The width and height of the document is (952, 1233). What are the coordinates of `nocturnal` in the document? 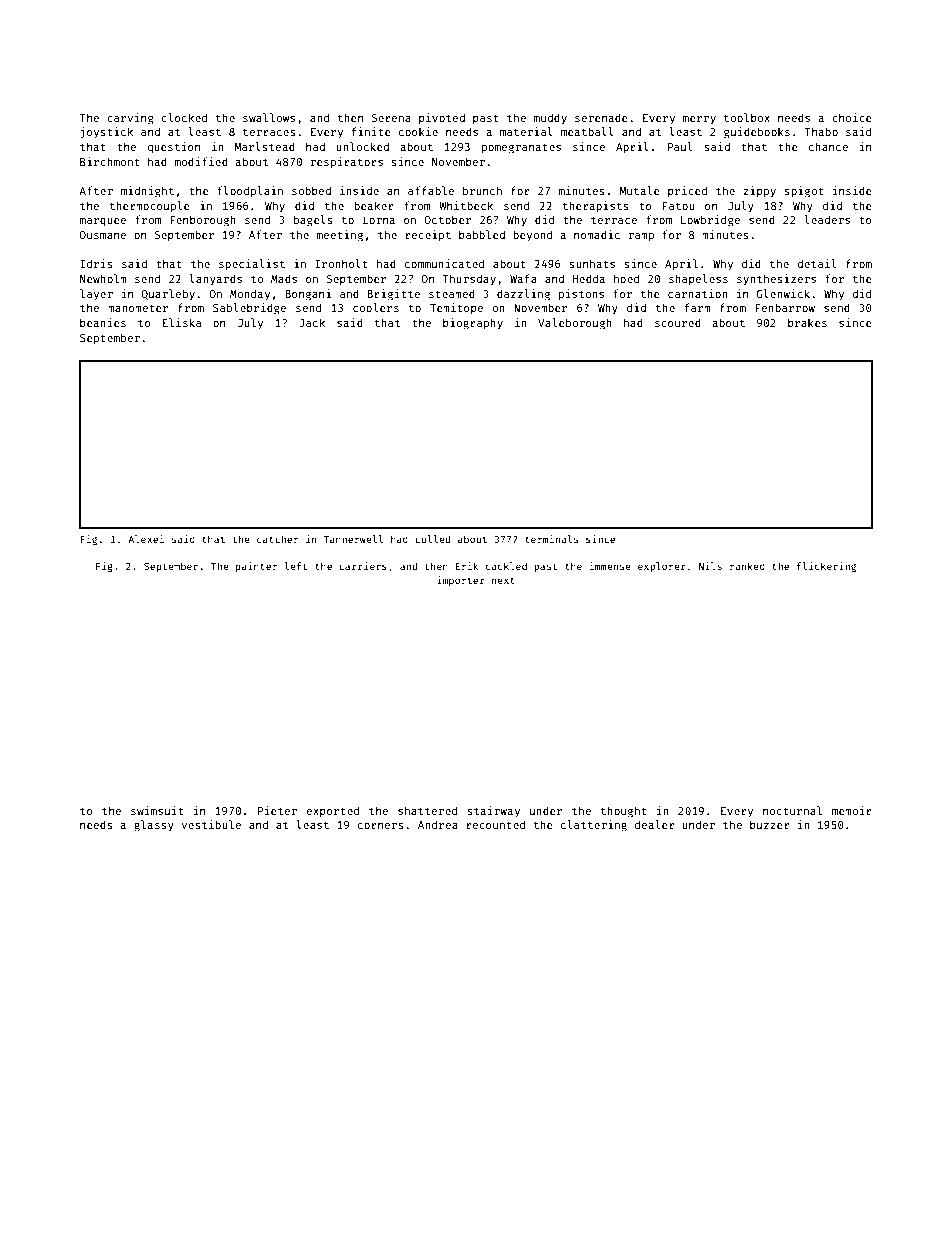 It's located at (792, 810).
